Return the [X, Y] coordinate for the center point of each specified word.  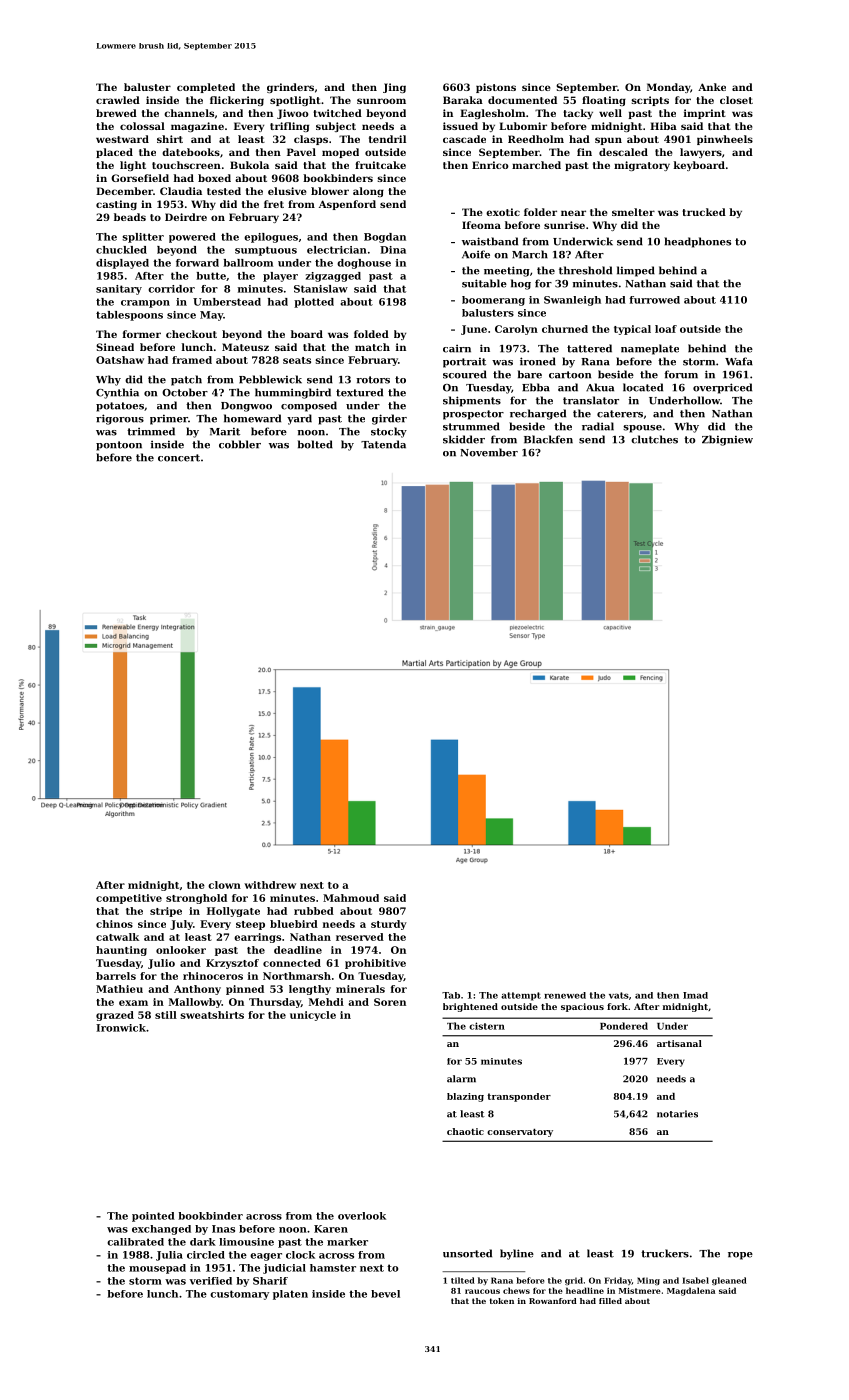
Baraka [463, 100]
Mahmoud [351, 898]
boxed [214, 178]
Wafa [739, 361]
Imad [695, 995]
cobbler [240, 444]
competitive [129, 899]
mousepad [157, 1269]
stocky [389, 432]
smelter [633, 212]
